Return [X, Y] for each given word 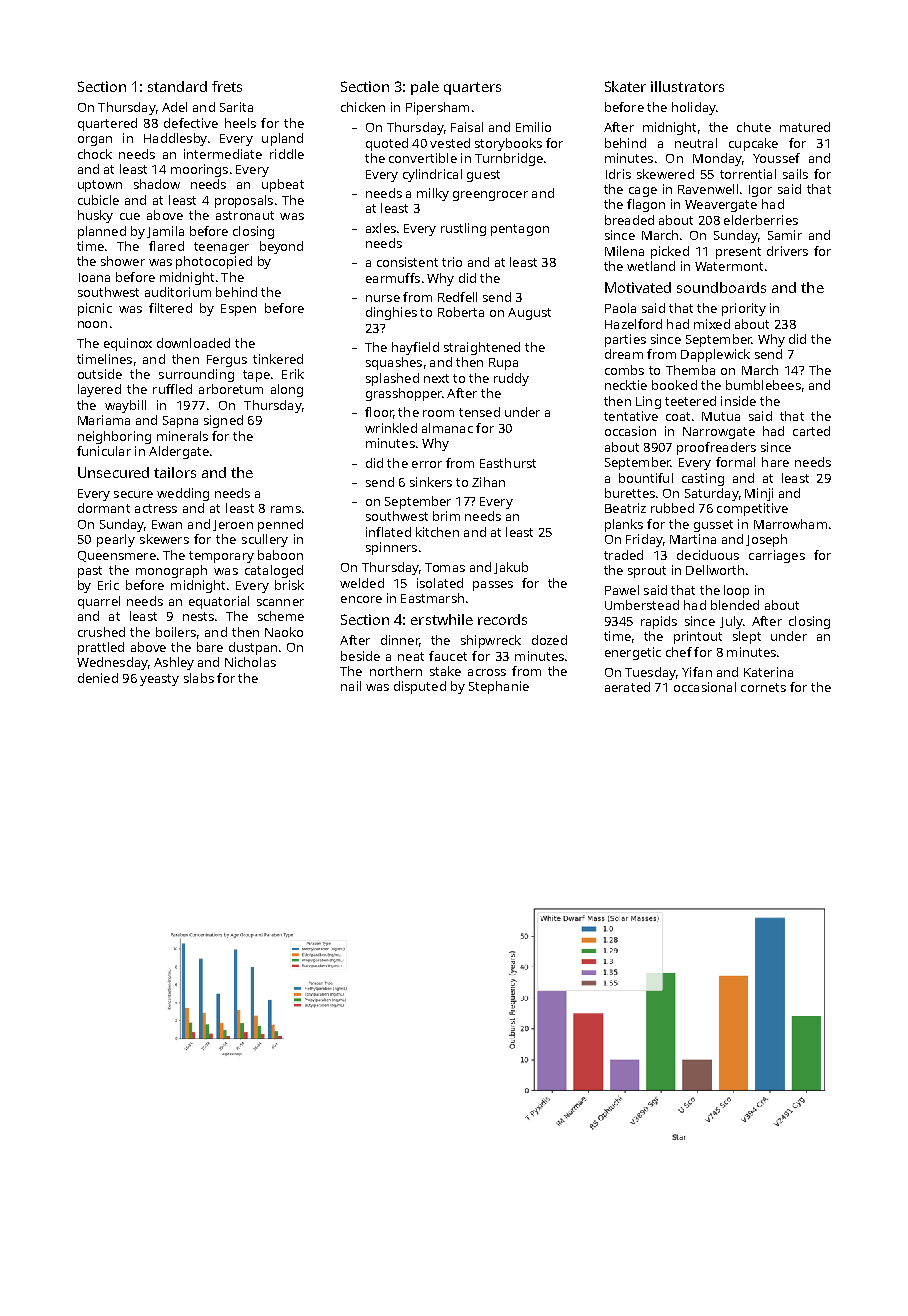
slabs [199, 678]
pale [425, 88]
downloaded [193, 343]
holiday [694, 108]
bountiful [646, 478]
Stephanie [499, 687]
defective [191, 123]
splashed [392, 379]
